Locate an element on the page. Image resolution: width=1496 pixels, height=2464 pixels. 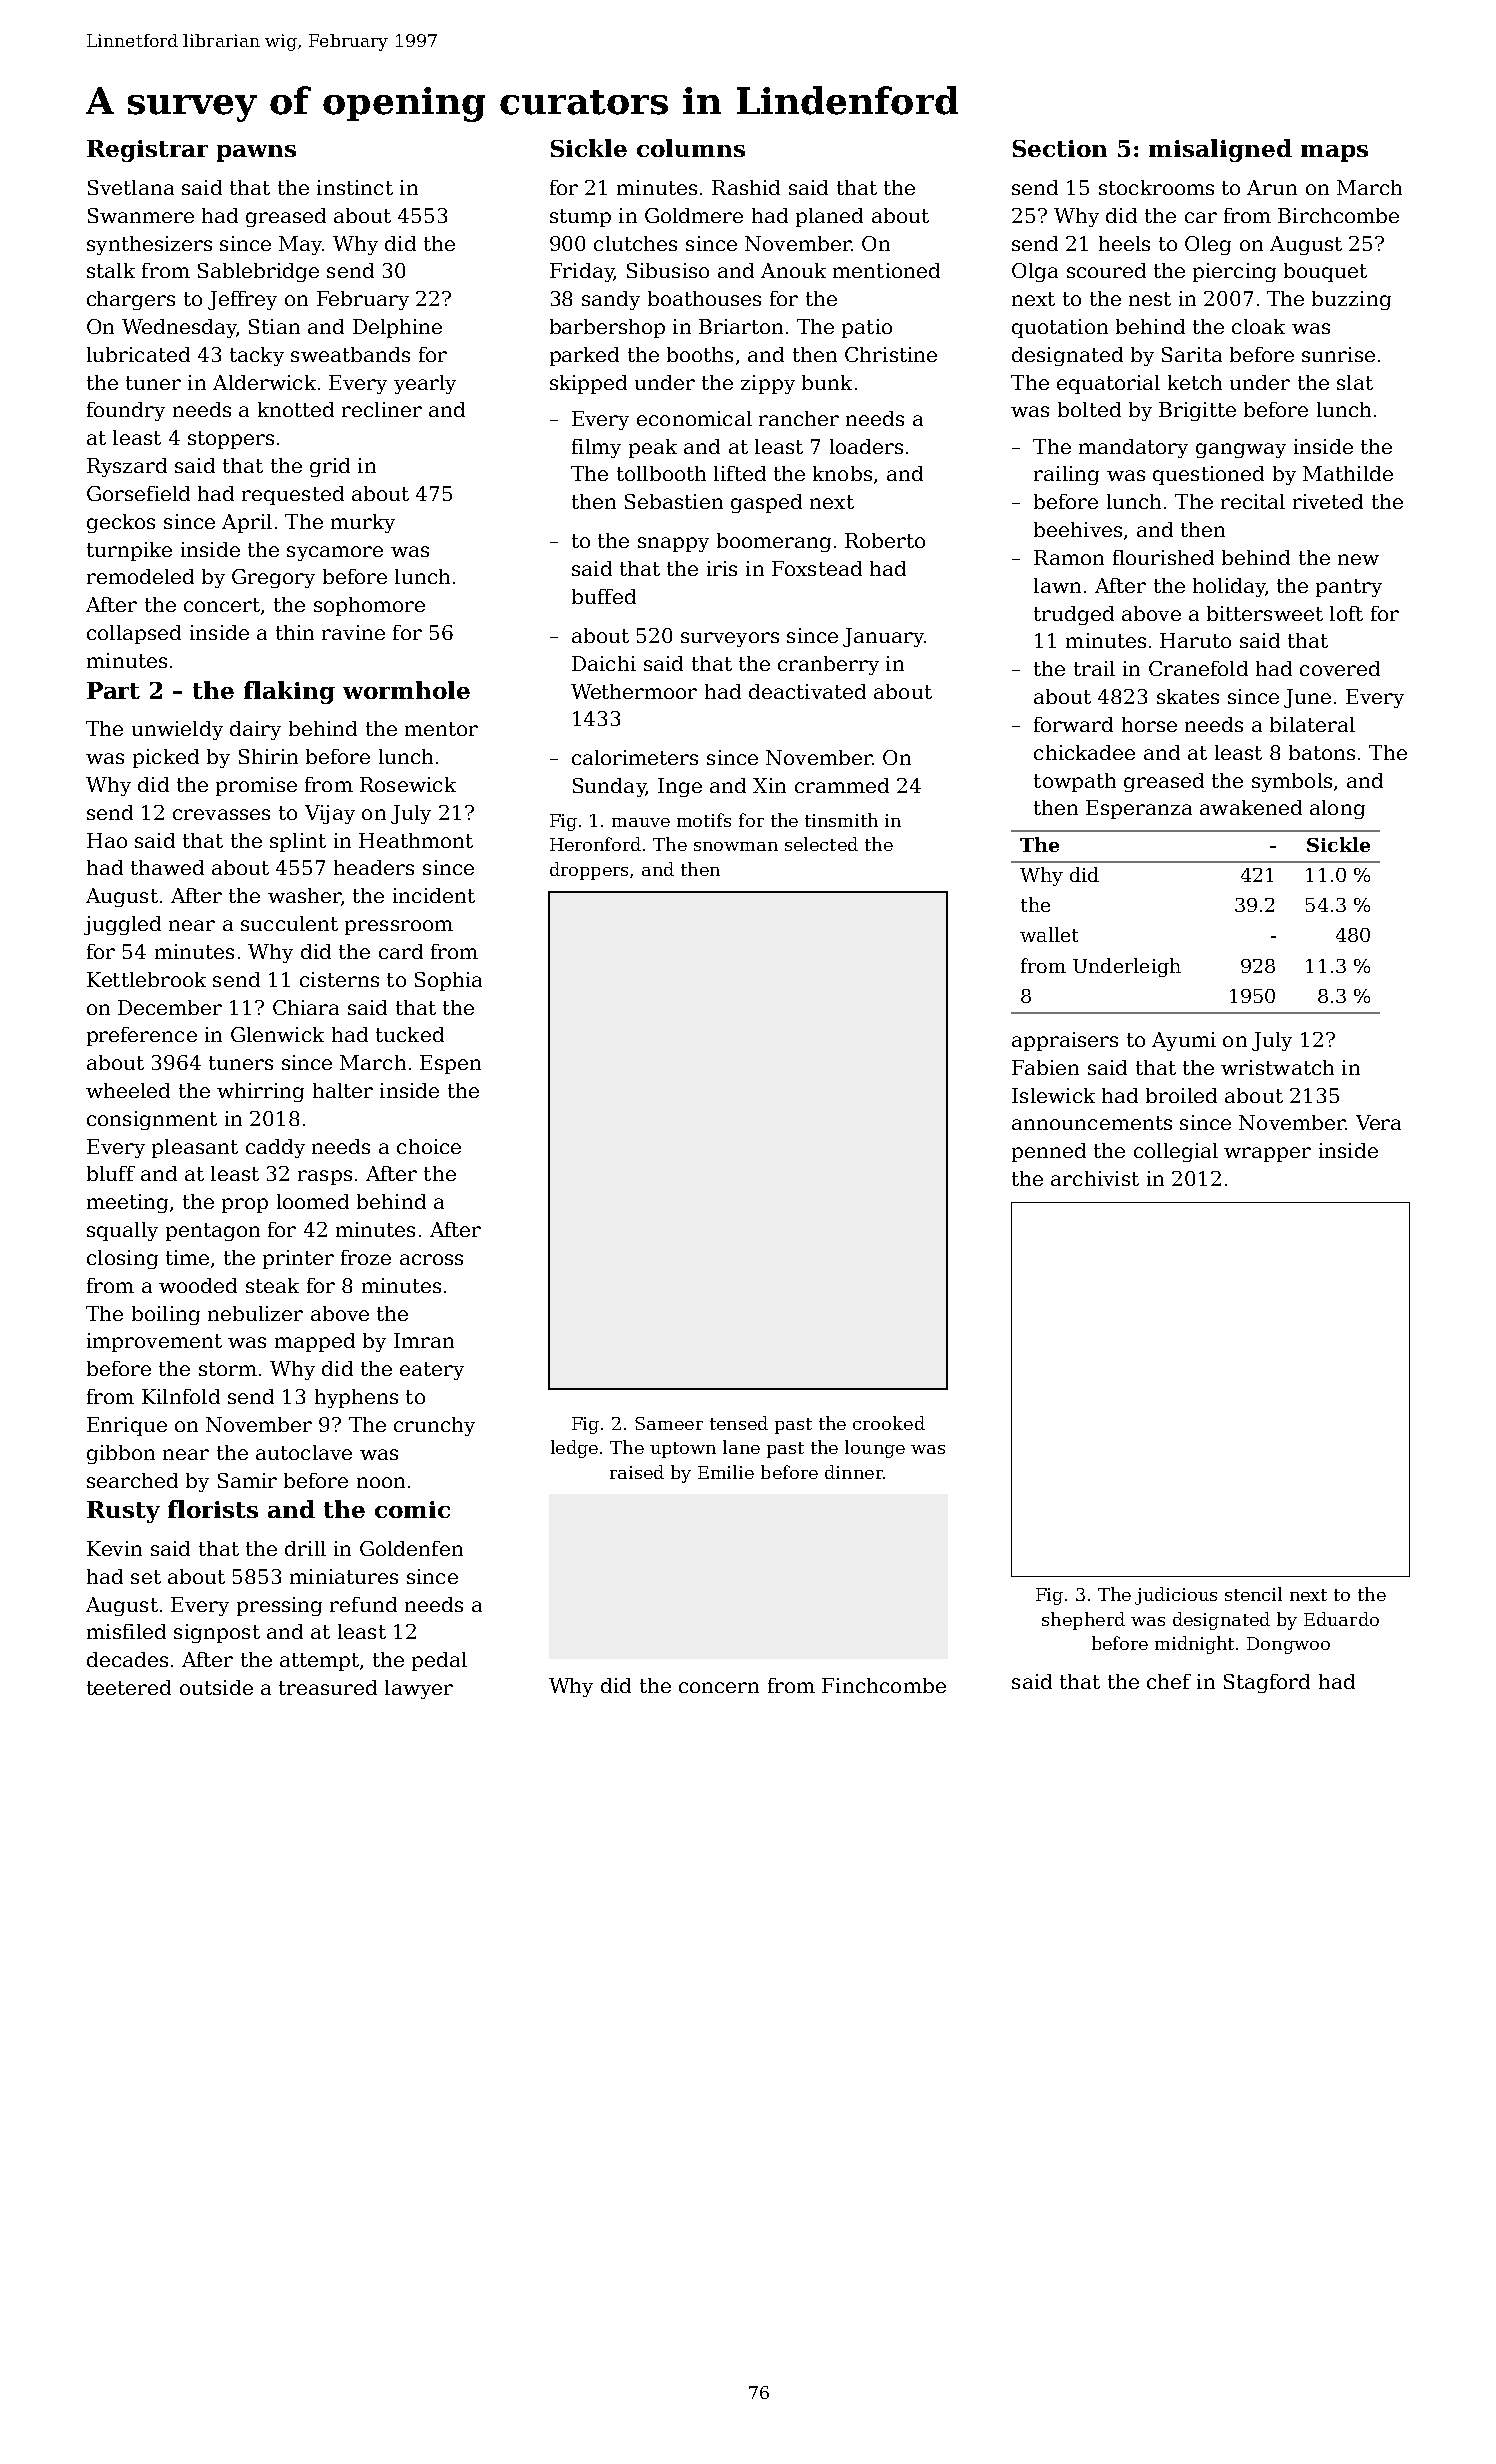
pawns is located at coordinates (256, 153).
